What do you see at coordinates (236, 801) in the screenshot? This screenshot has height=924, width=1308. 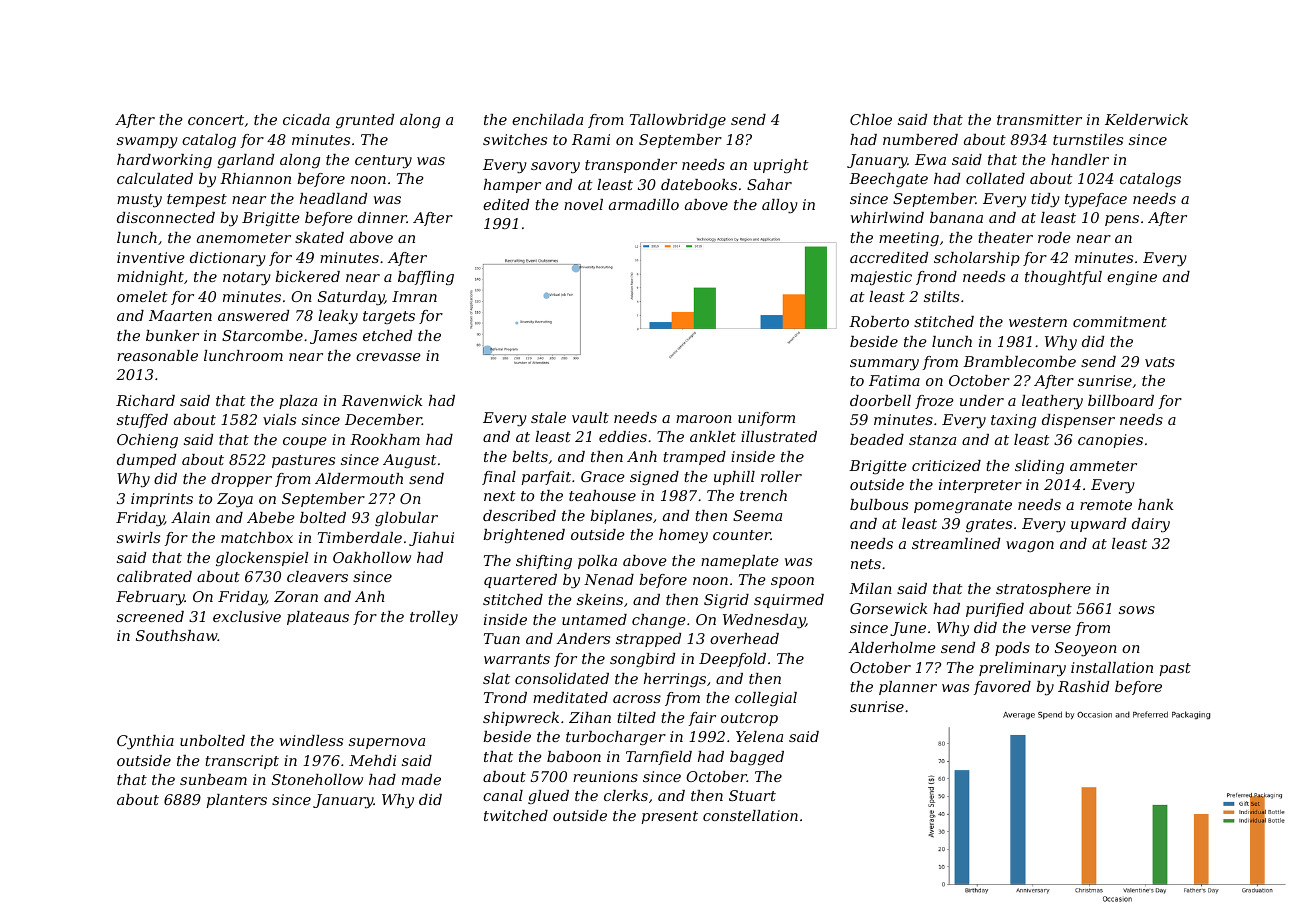 I see `planters` at bounding box center [236, 801].
